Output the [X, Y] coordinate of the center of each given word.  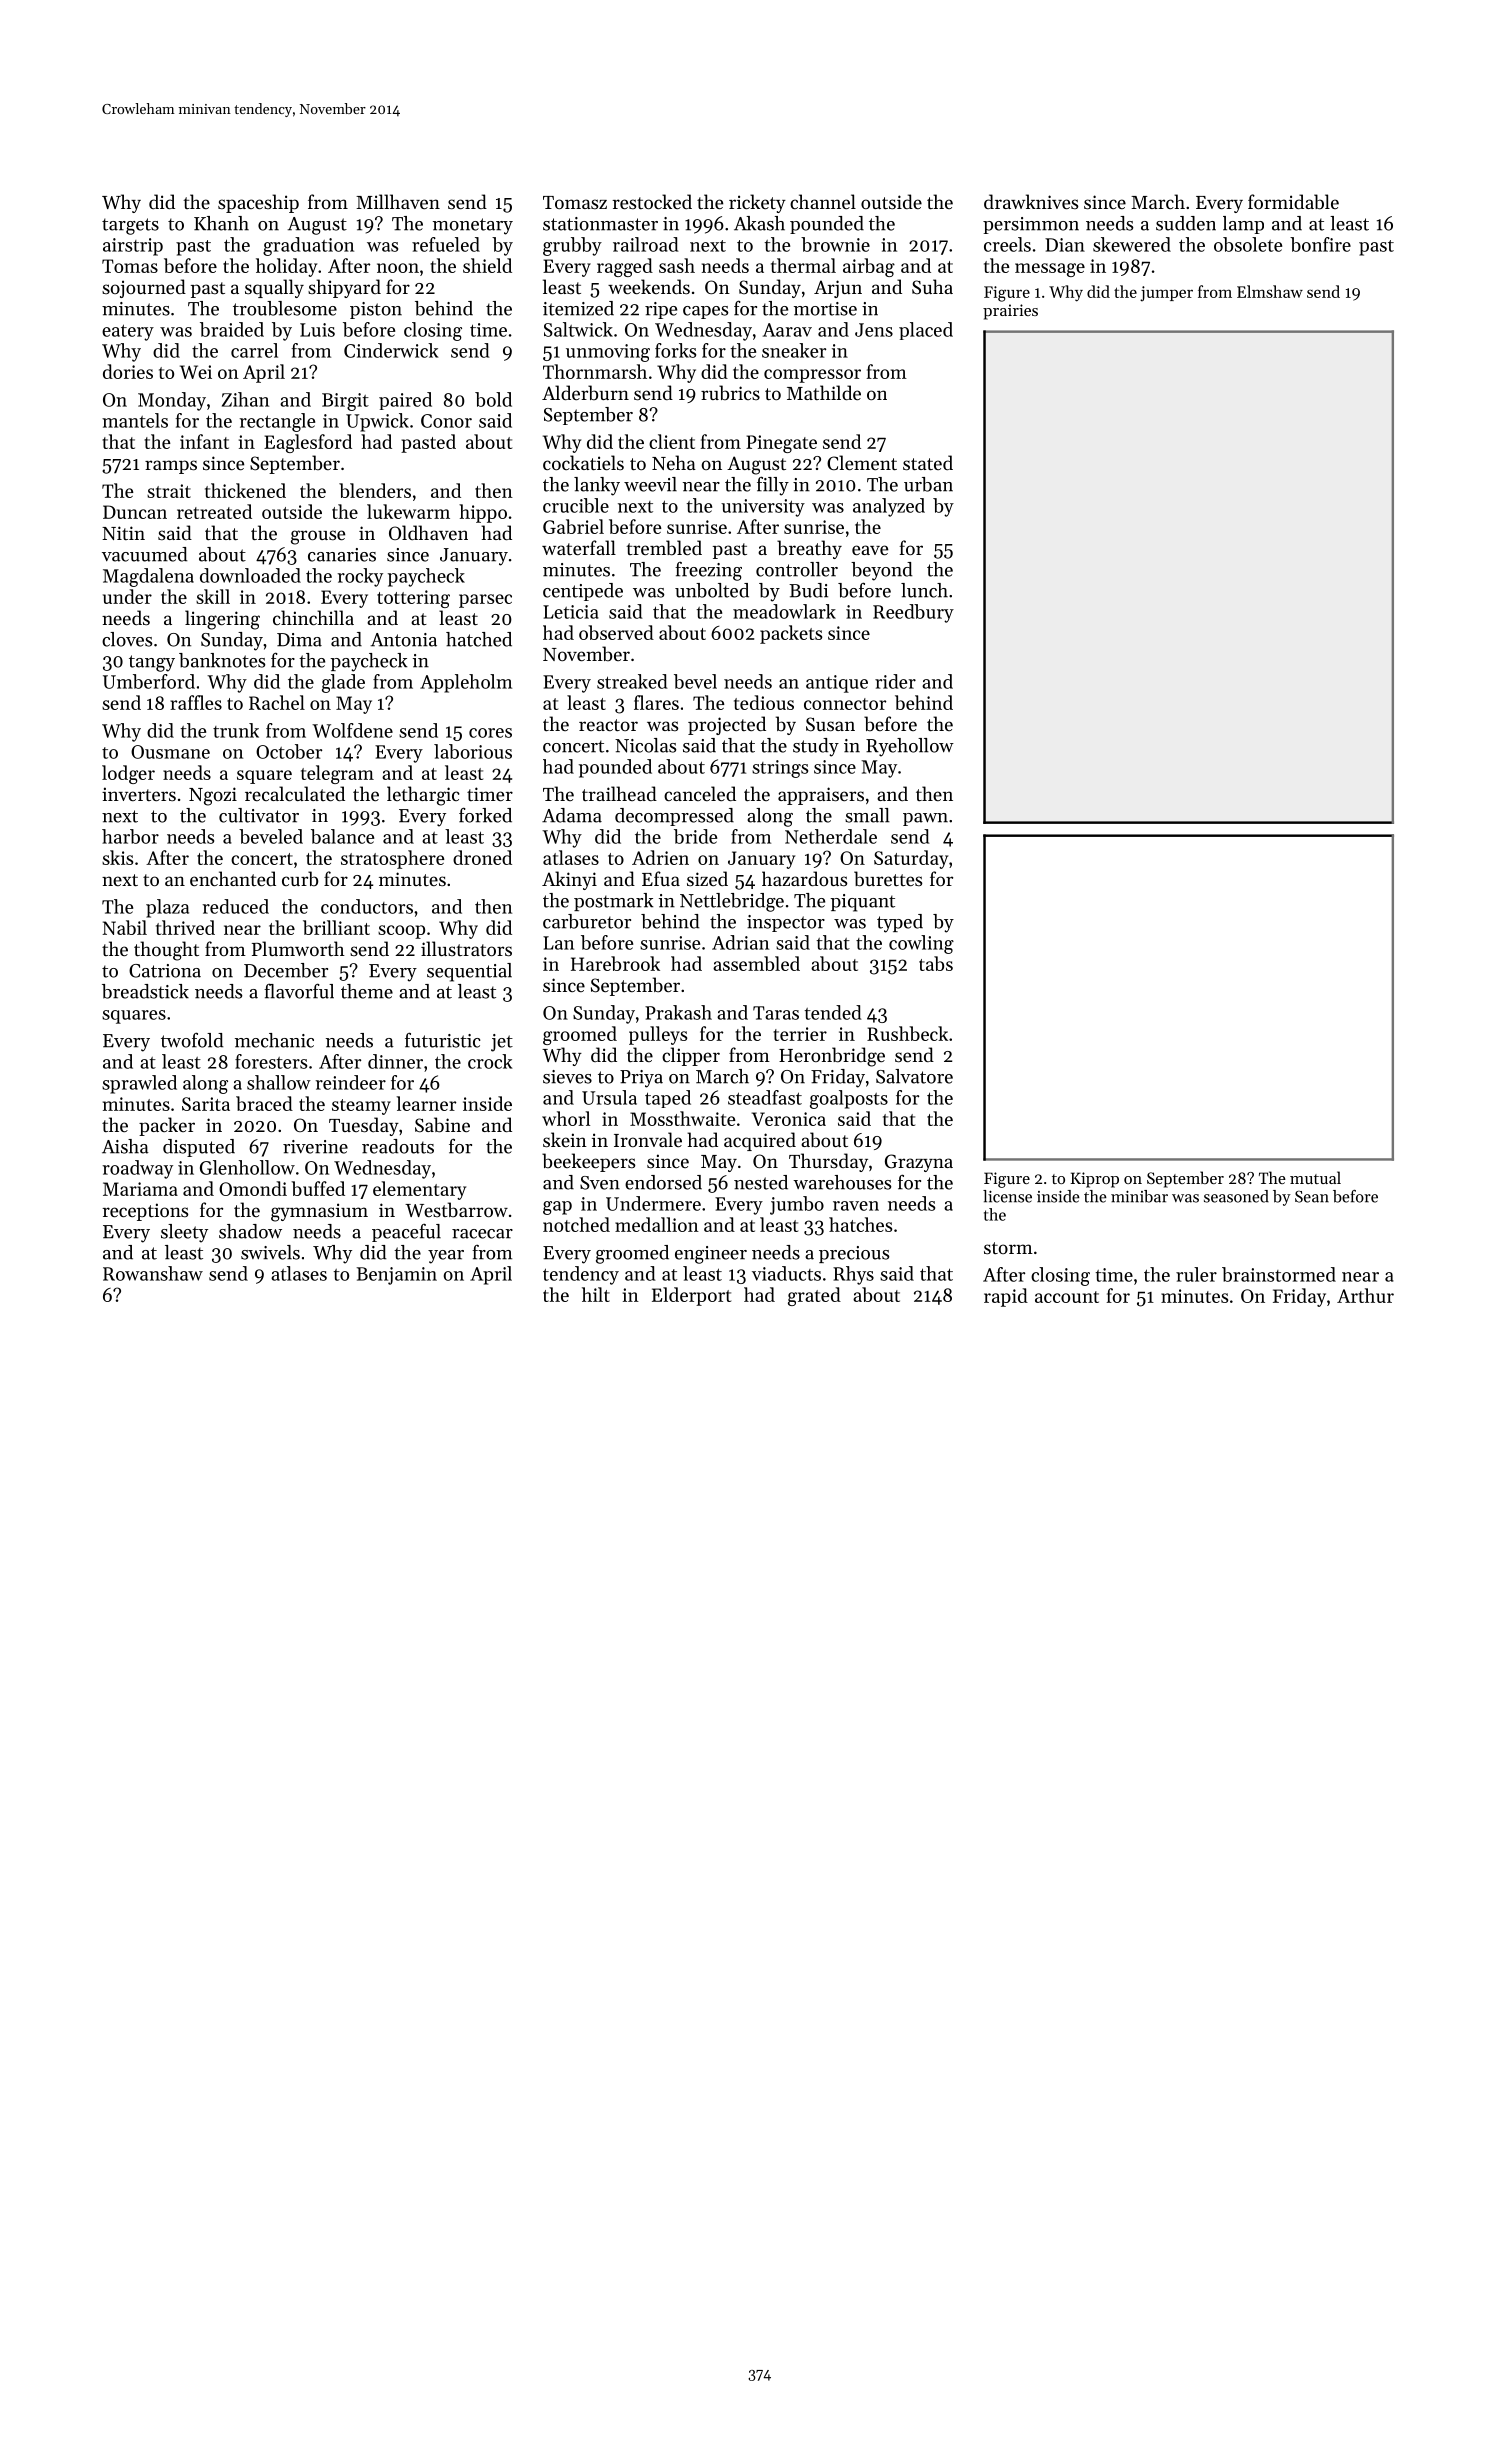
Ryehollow [910, 747]
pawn [925, 819]
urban [928, 484]
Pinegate [781, 444]
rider [895, 681]
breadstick [145, 991]
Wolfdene [352, 730]
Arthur [1365, 1295]
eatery [128, 332]
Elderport [691, 1296]
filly [773, 486]
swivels [270, 1252]
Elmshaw [1270, 291]
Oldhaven [428, 532]
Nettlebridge [732, 902]
